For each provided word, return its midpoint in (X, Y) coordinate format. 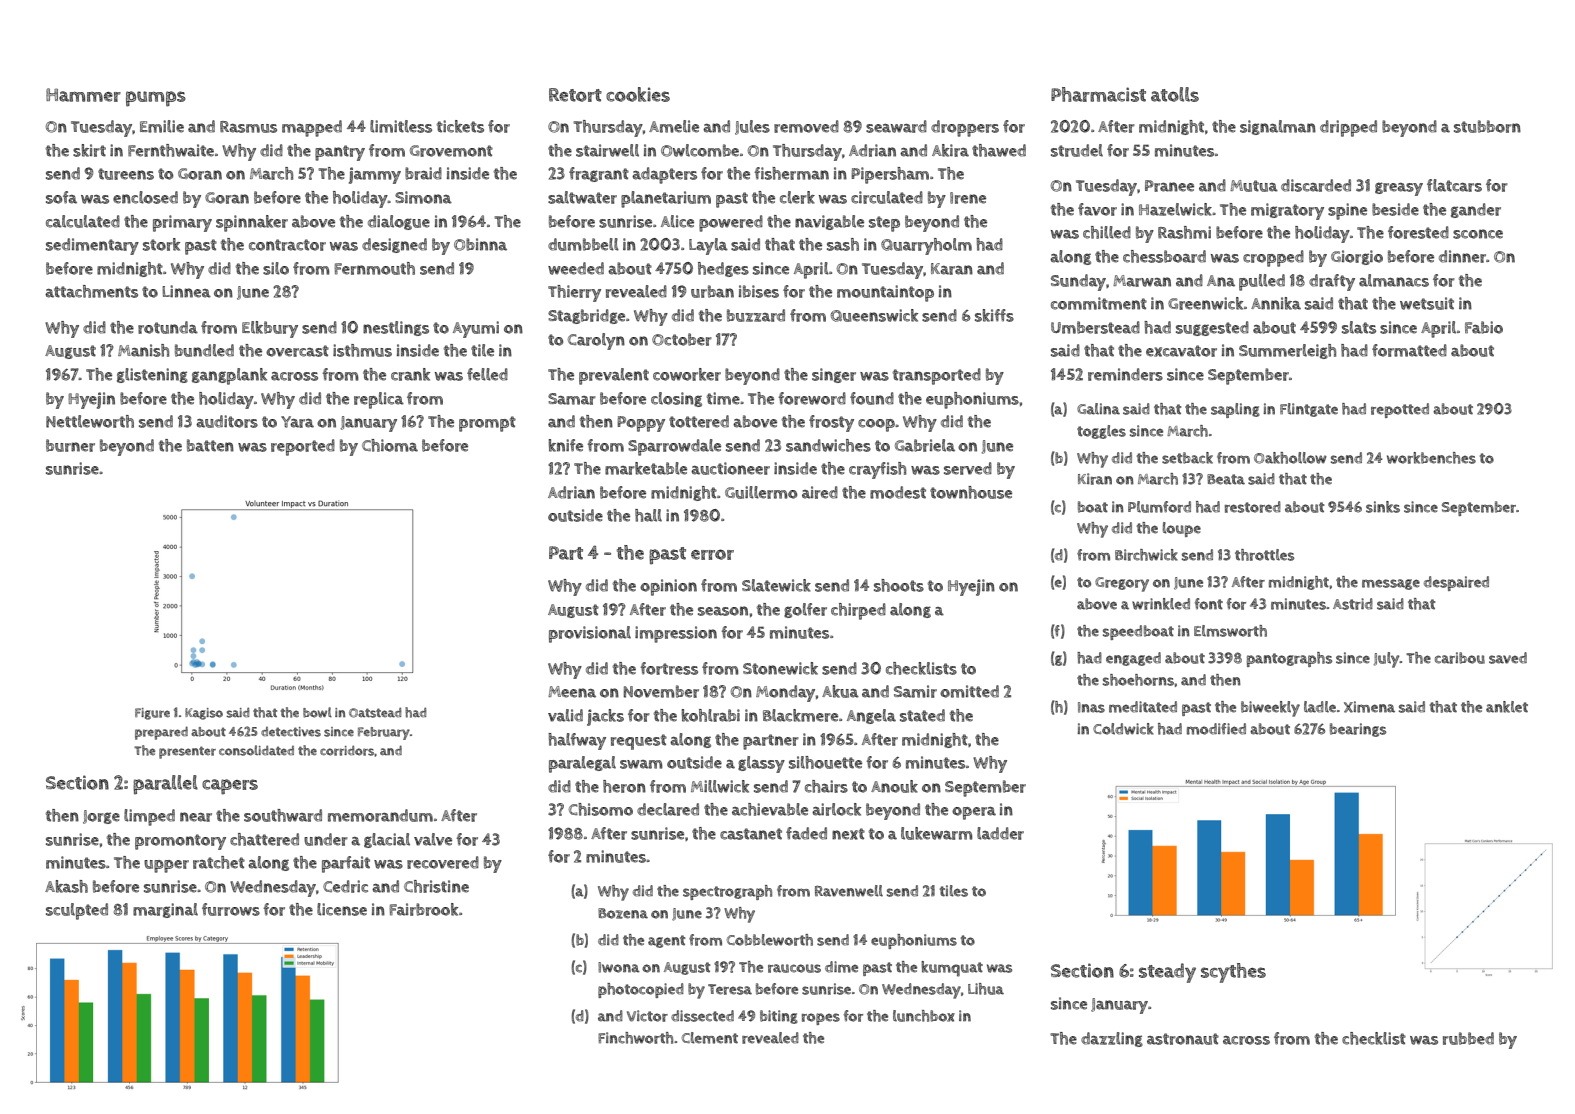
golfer (805, 610)
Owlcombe (700, 150)
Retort (575, 95)
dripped (1348, 128)
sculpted (77, 911)
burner (70, 445)
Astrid (1353, 604)
